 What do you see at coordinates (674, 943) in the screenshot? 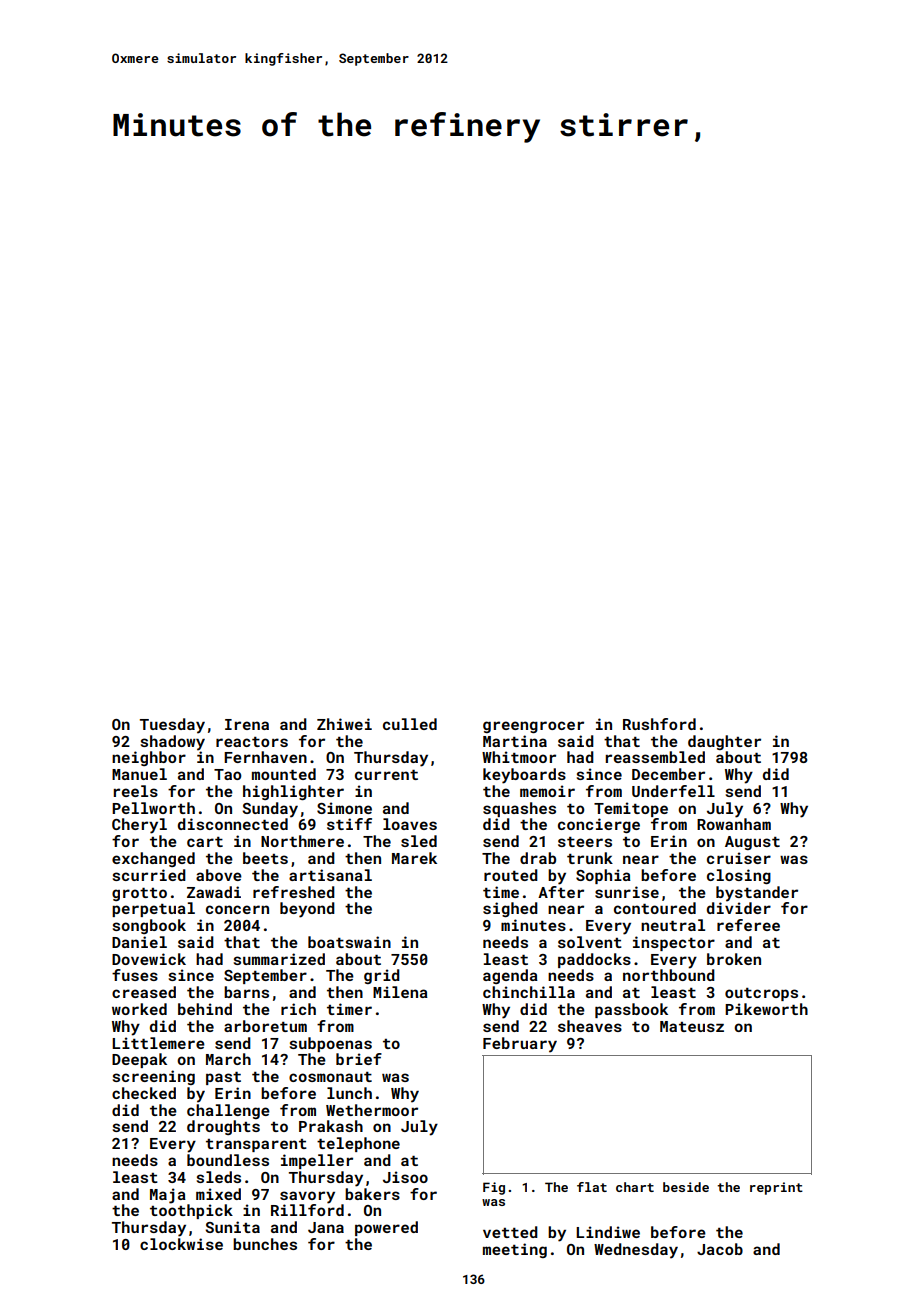
I see `inspector` at bounding box center [674, 943].
